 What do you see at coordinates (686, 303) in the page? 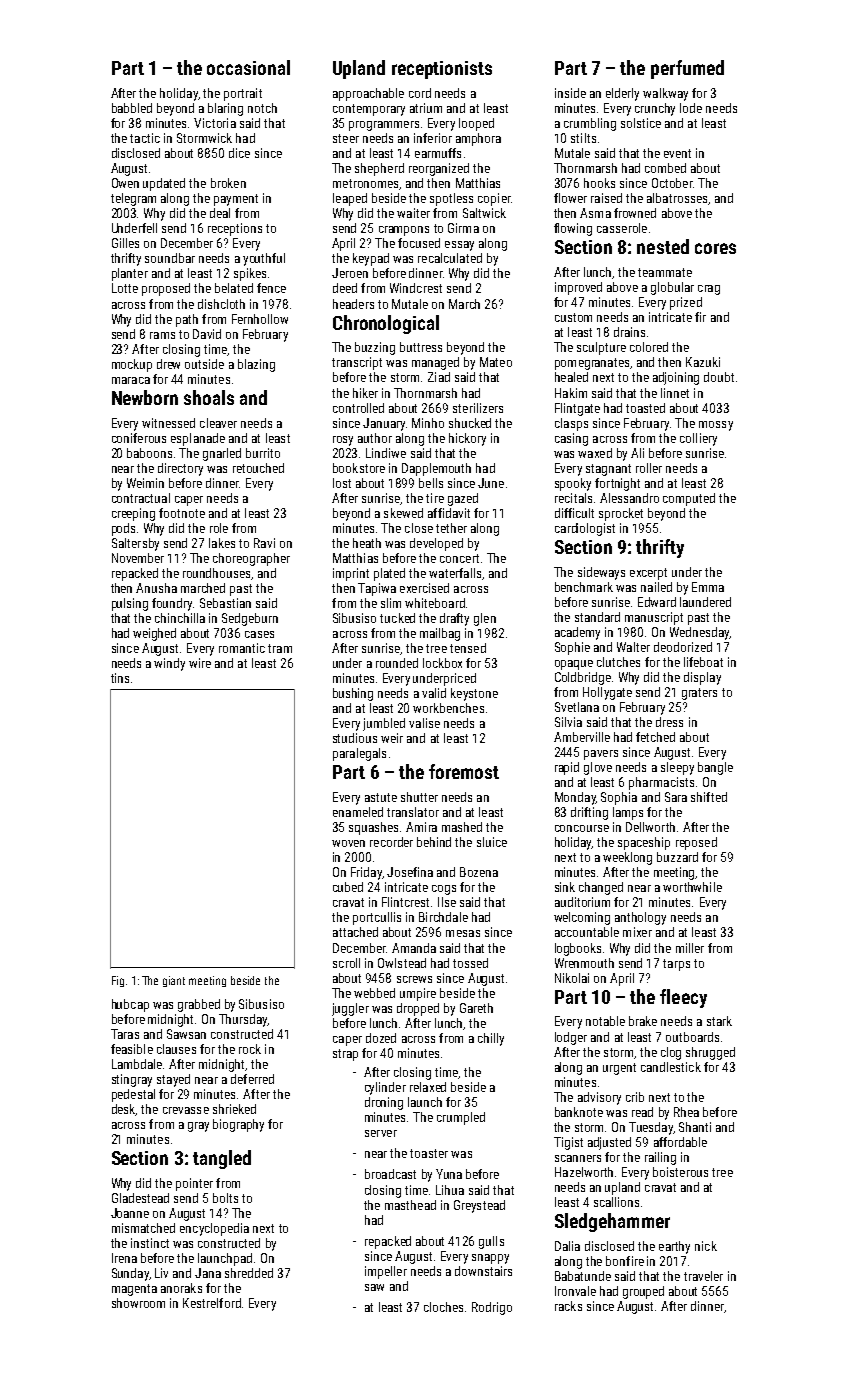
I see `prized` at bounding box center [686, 303].
